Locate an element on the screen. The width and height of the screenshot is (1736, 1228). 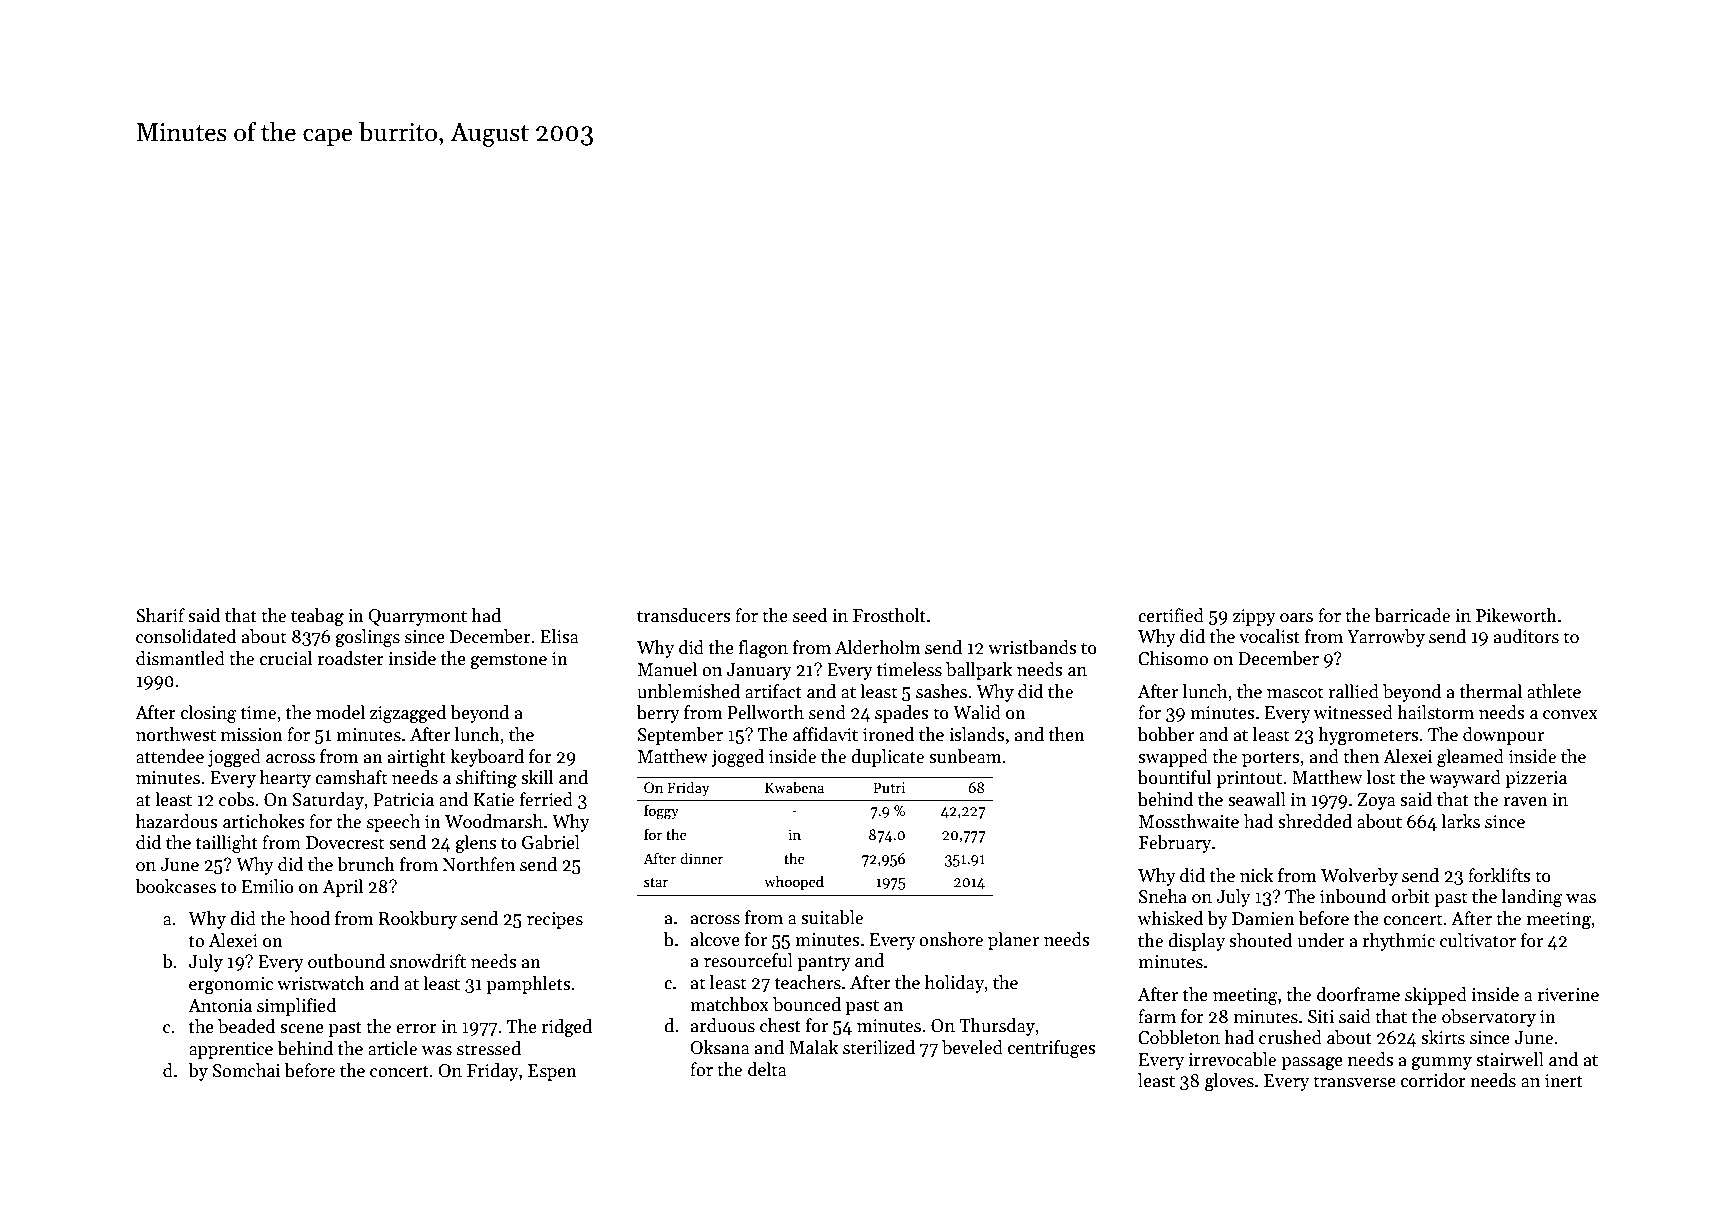
Northfen is located at coordinates (479, 864).
